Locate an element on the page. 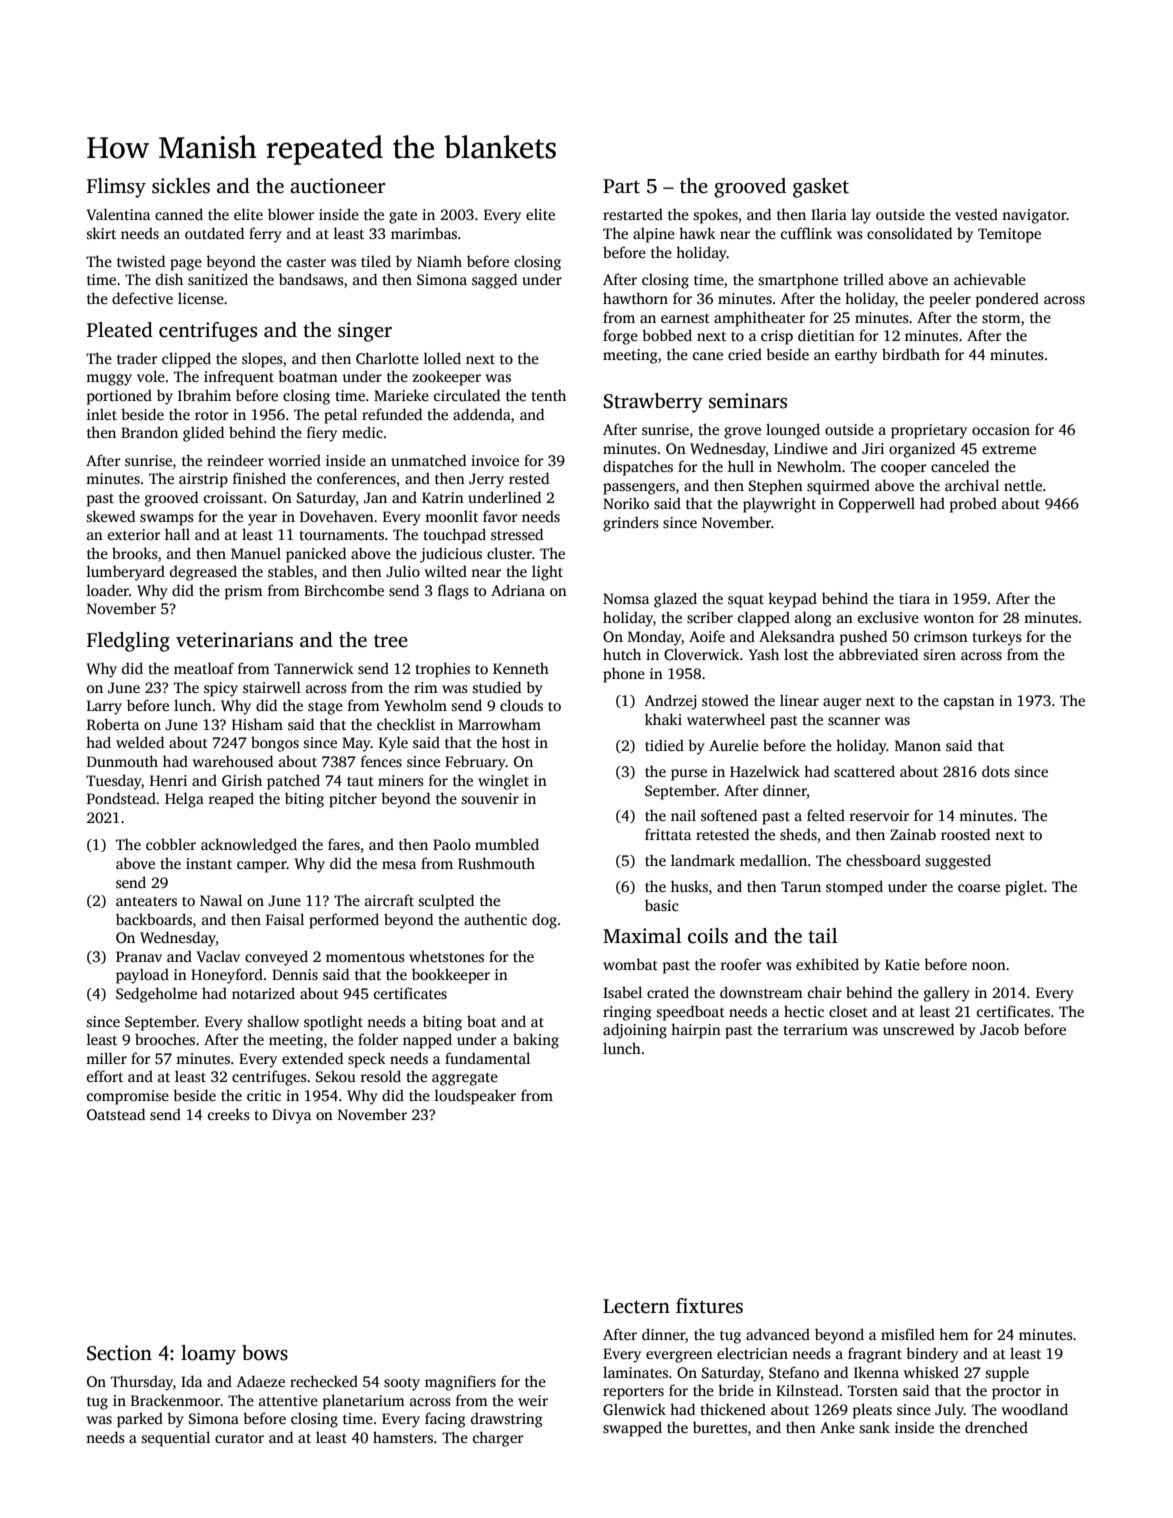 The image size is (1173, 1518). Jacob is located at coordinates (999, 1029).
